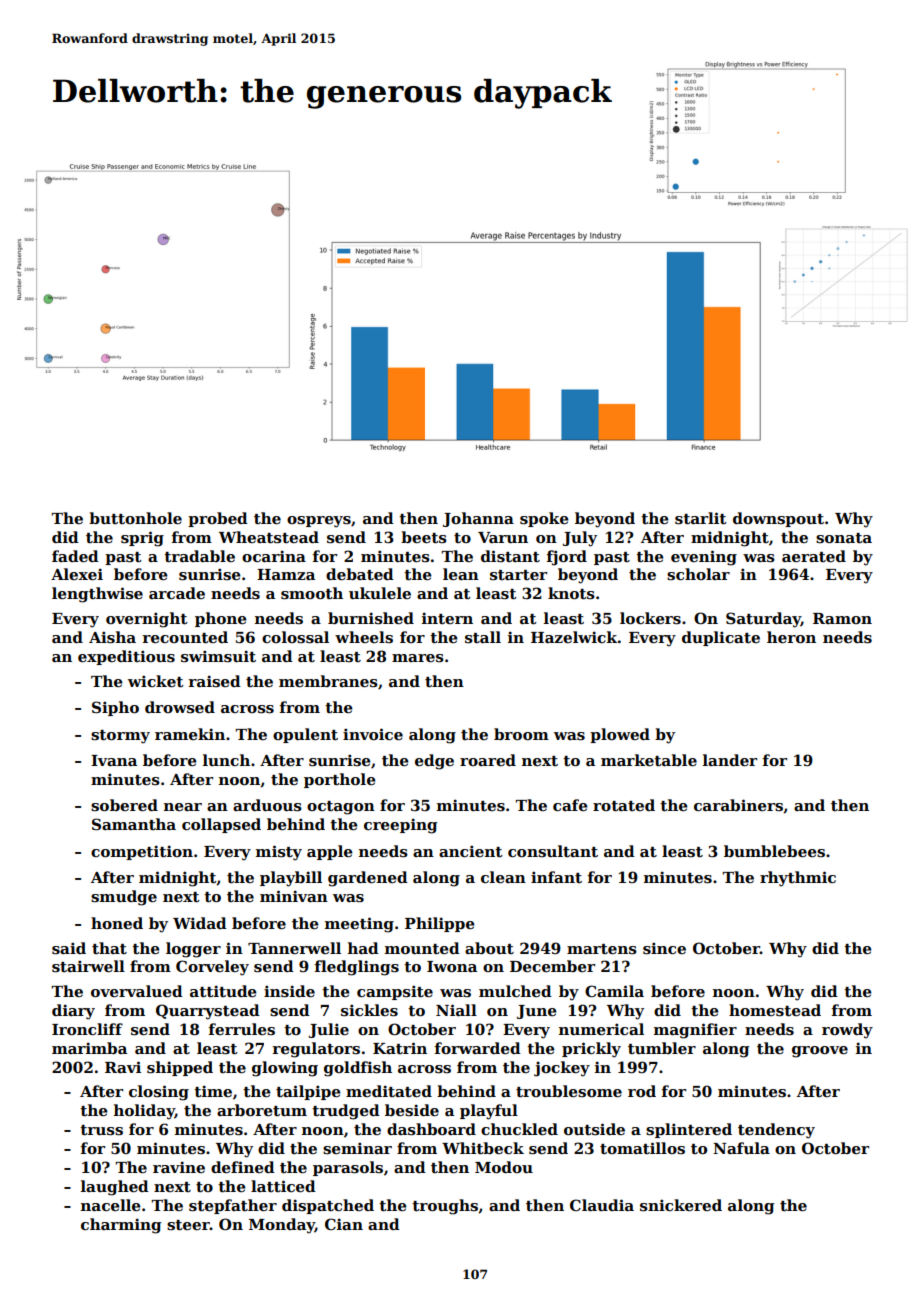 The image size is (924, 1308). What do you see at coordinates (88, 966) in the image?
I see `stairwell` at bounding box center [88, 966].
